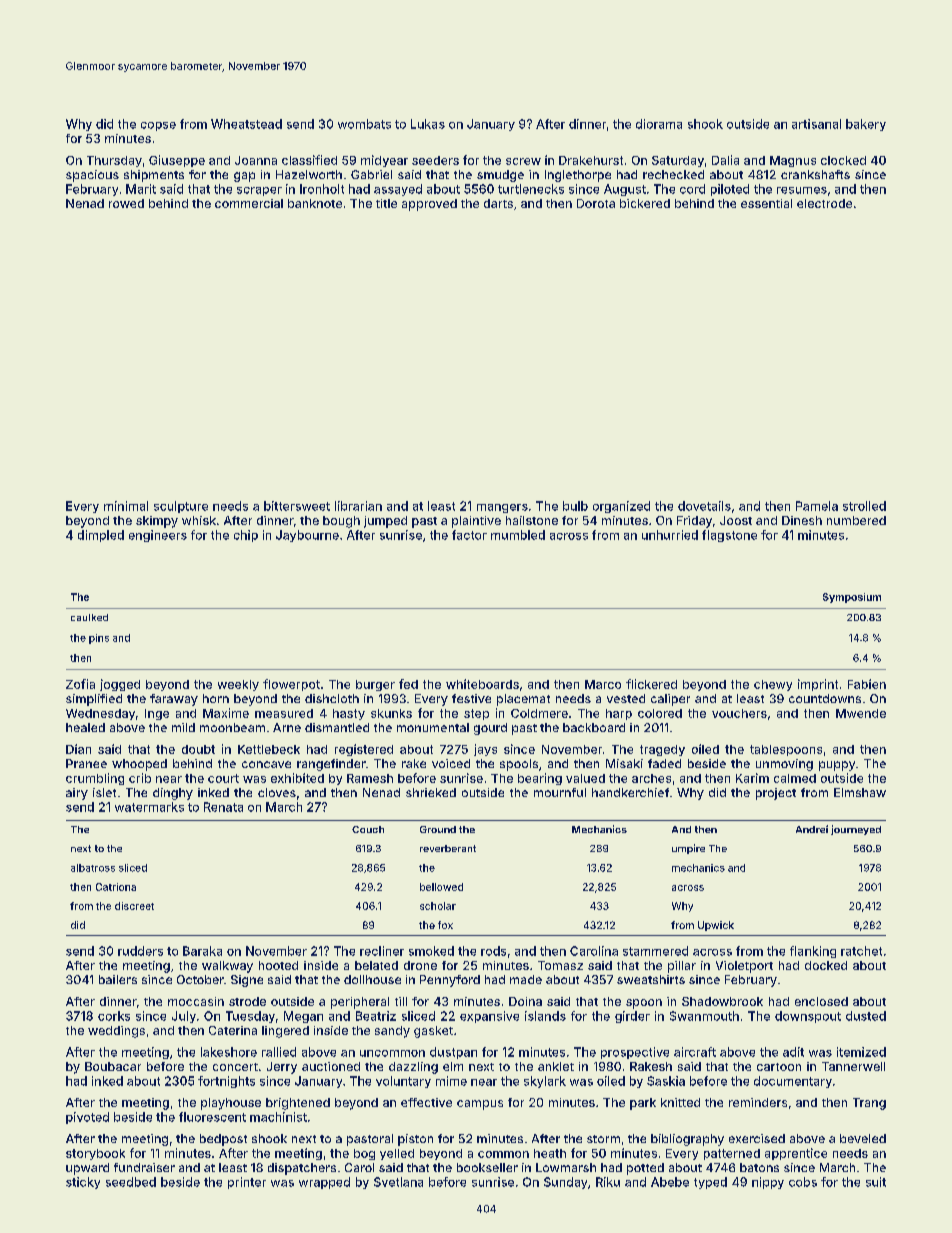  What do you see at coordinates (223, 1140) in the screenshot?
I see `bedpost` at bounding box center [223, 1140].
